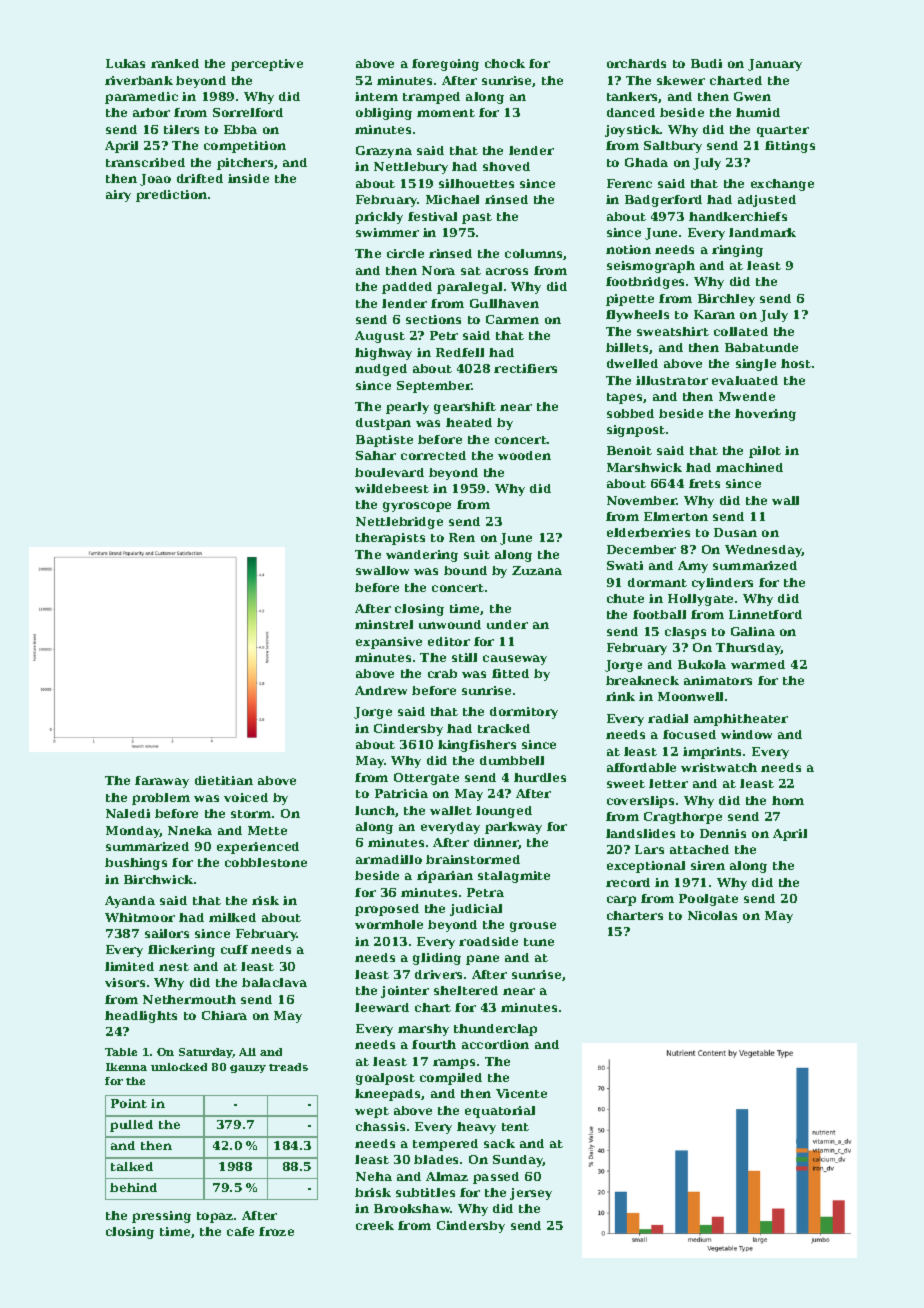 This screenshot has height=1308, width=924. I want to click on wooden, so click(524, 455).
